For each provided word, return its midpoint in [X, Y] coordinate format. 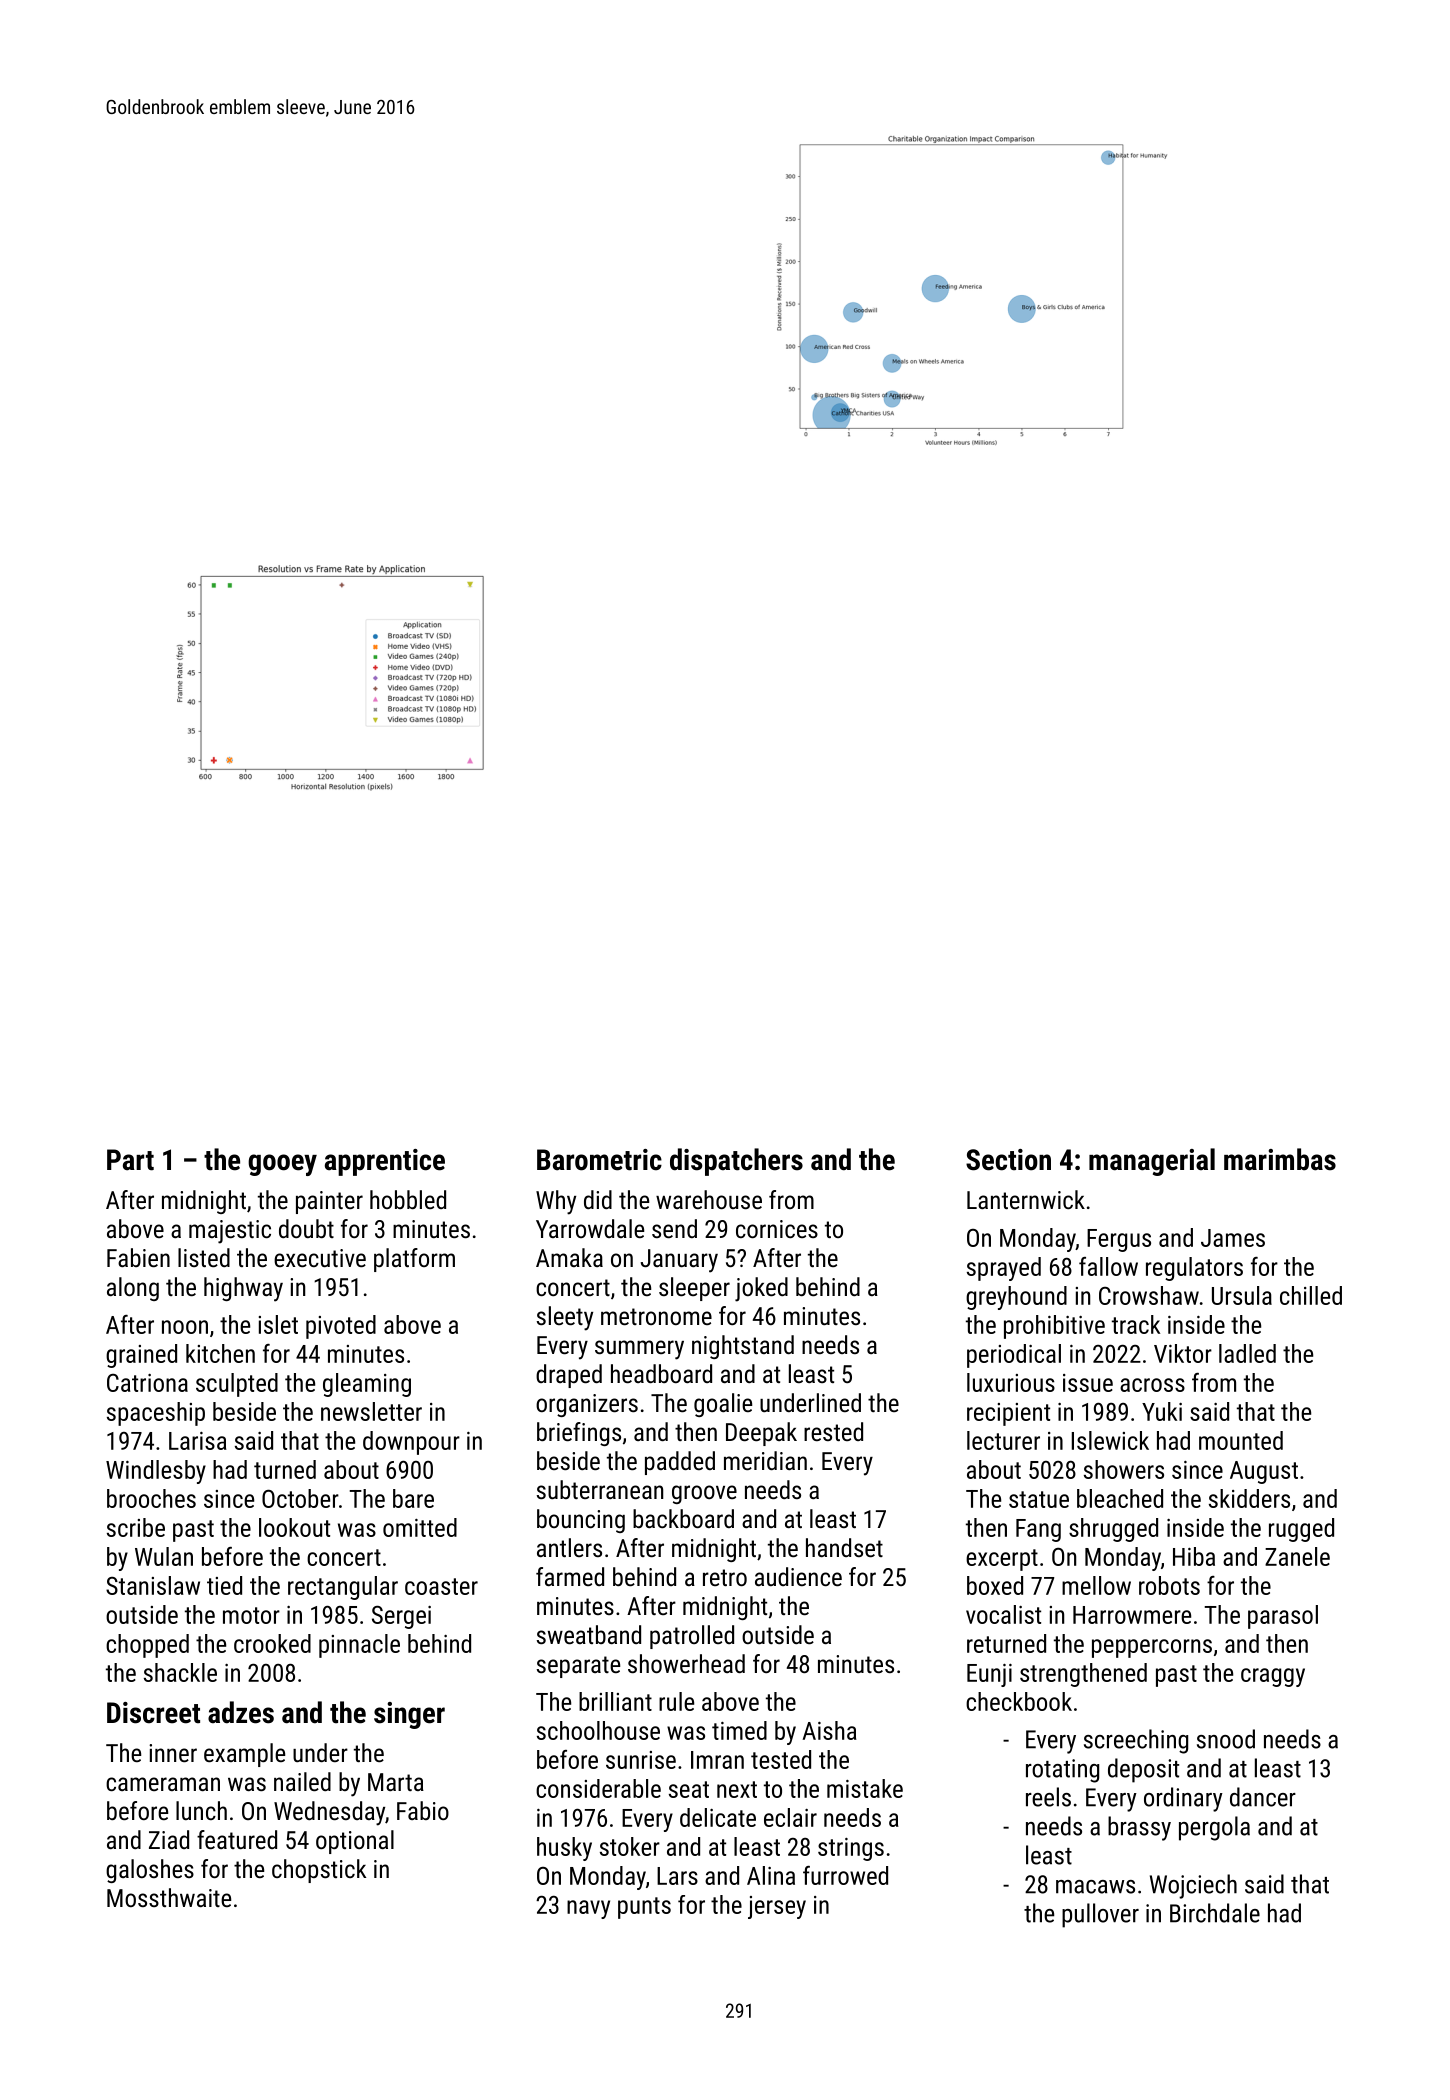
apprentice [385, 1162]
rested [833, 1431]
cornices [777, 1229]
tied [224, 1585]
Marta [396, 1782]
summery [639, 1350]
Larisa [198, 1441]
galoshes [150, 1871]
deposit [1143, 1770]
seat [689, 1789]
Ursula [1242, 1295]
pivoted [341, 1327]
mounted [1241, 1440]
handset [844, 1547]
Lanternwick [1026, 1199]
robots [1169, 1585]
